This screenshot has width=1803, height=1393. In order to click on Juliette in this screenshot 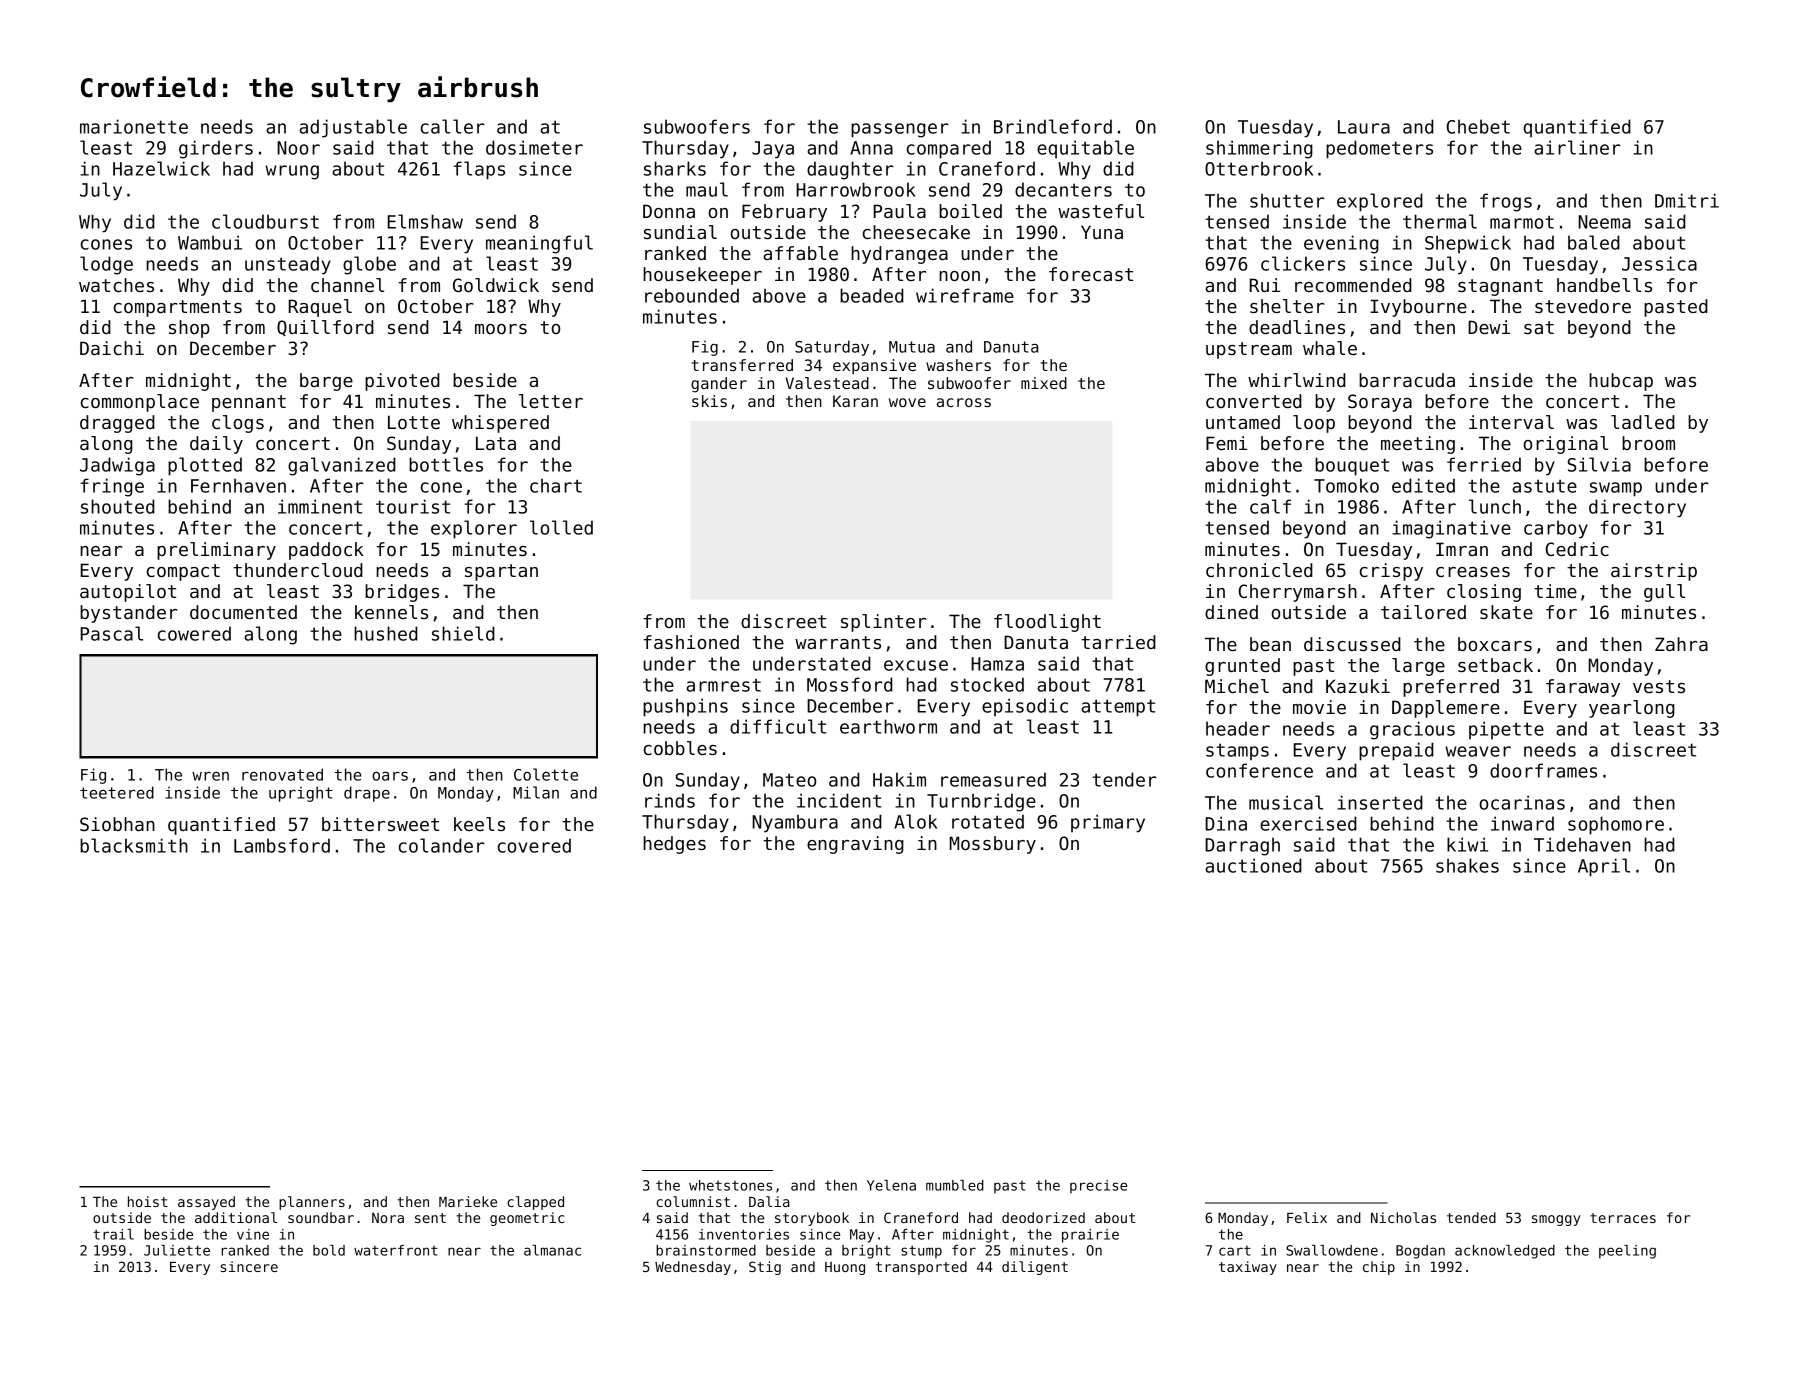, I will do `click(177, 1250)`.
